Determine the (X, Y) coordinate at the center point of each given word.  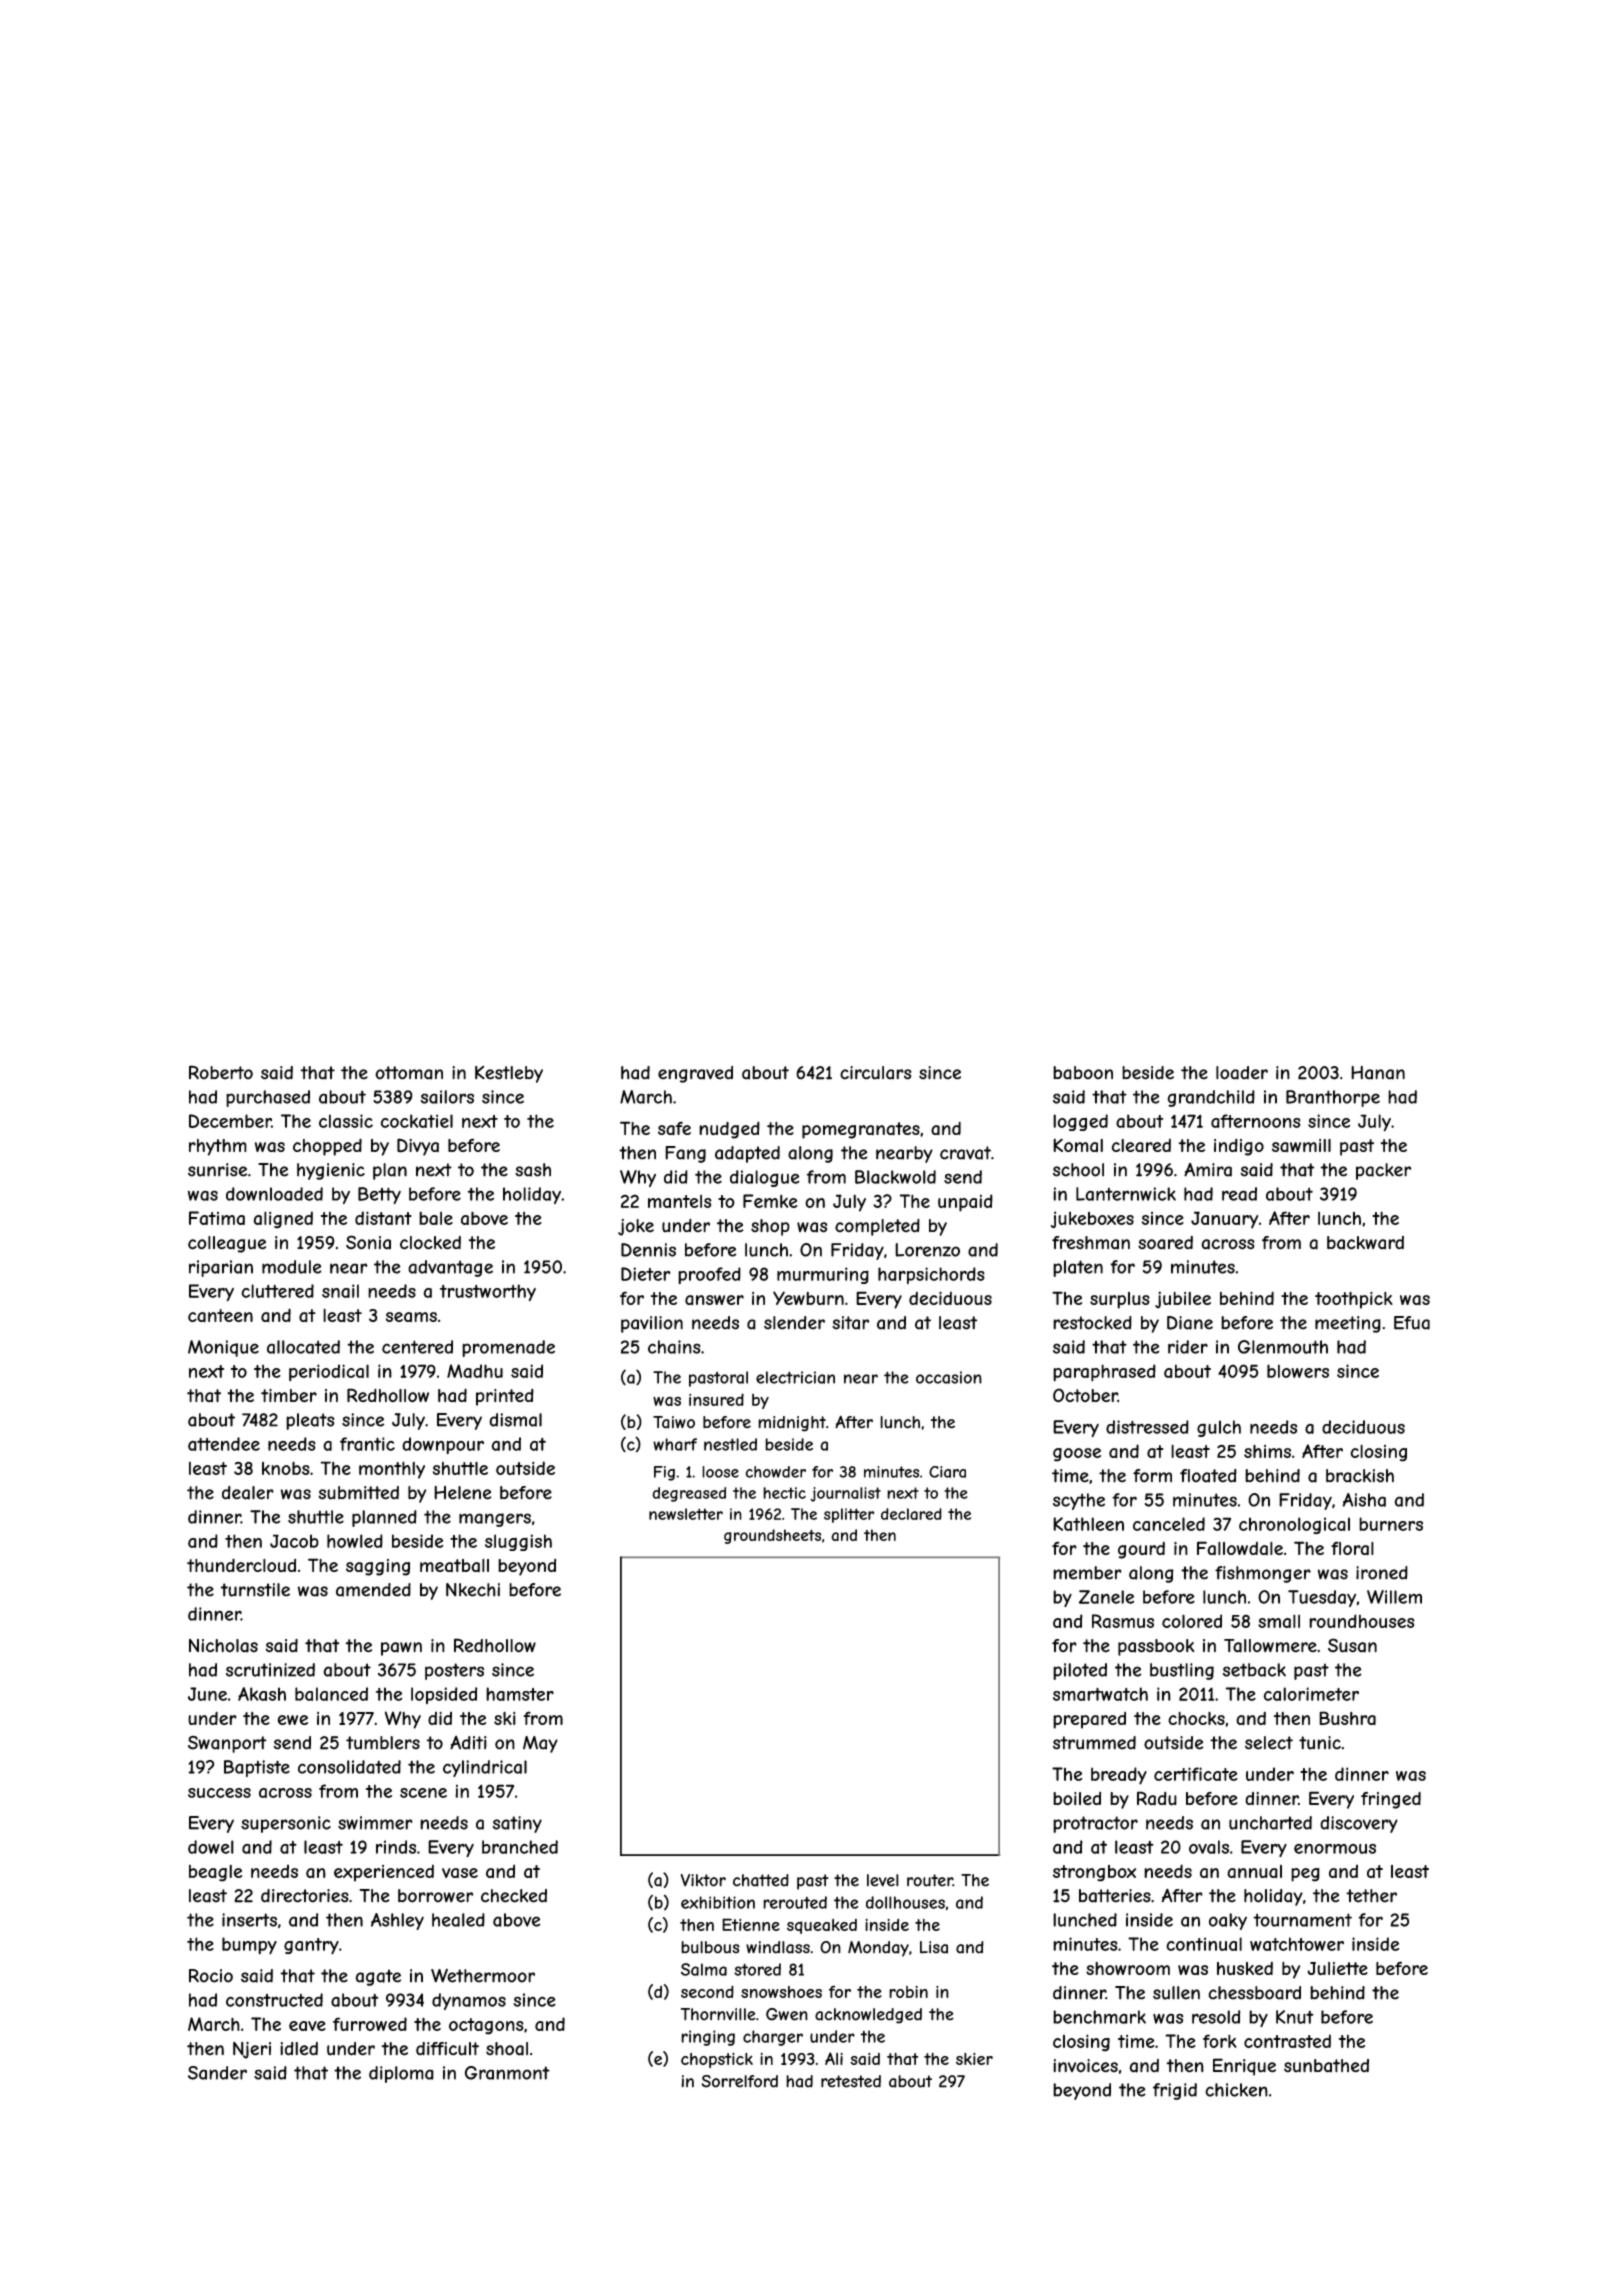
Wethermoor (483, 1976)
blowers (1298, 1371)
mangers (495, 1520)
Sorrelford (739, 2081)
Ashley (397, 1921)
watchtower (1297, 1944)
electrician (795, 1377)
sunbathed (1326, 2066)
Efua (1412, 1323)
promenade (508, 1348)
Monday (878, 1949)
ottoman (409, 1073)
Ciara (947, 1472)
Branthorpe (1333, 1098)
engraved (695, 1074)
